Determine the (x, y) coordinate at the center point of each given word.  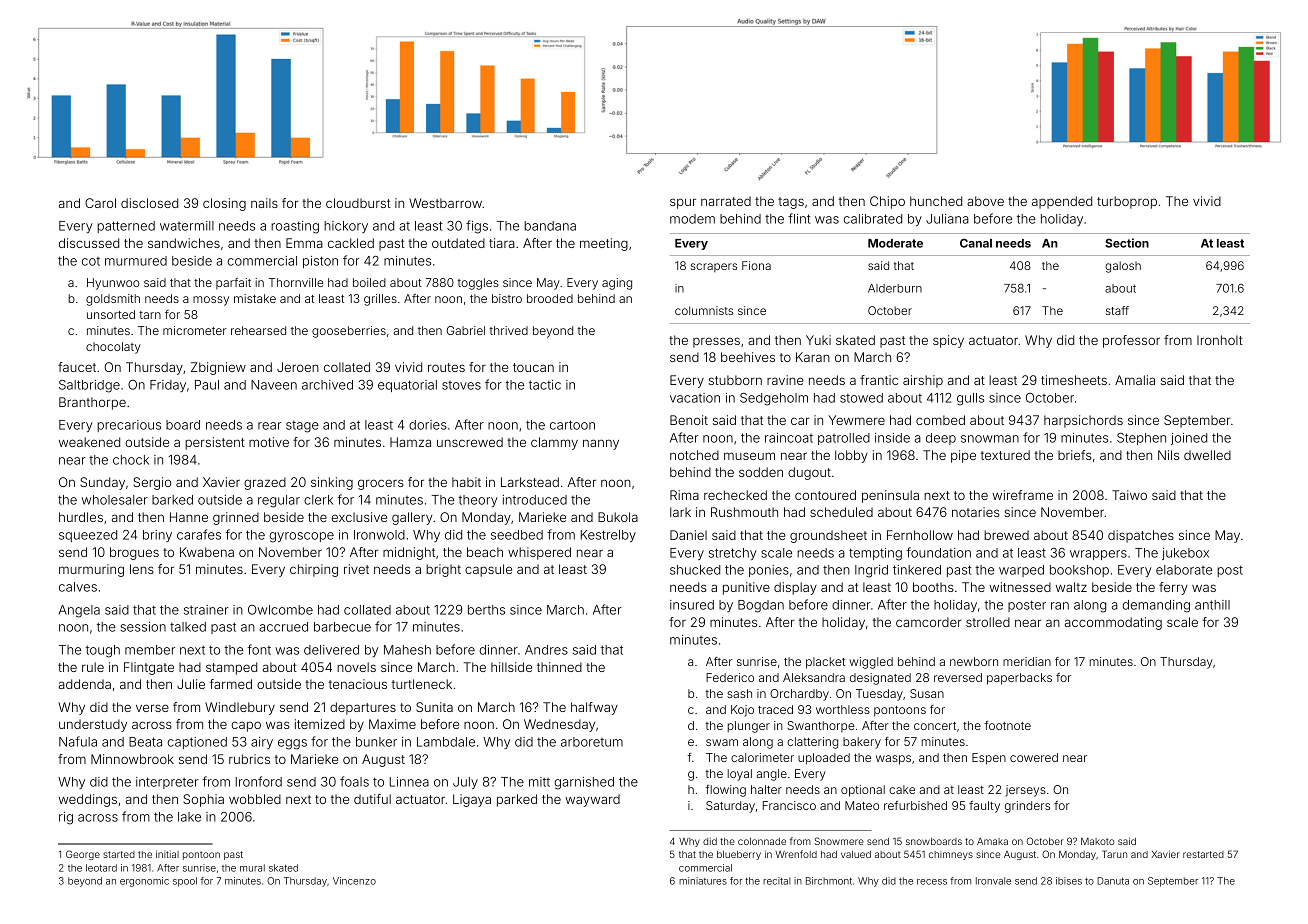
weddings (88, 800)
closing (224, 204)
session (143, 627)
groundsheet (828, 536)
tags (791, 203)
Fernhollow (920, 535)
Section (1127, 243)
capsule (488, 570)
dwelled (1207, 455)
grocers (381, 484)
